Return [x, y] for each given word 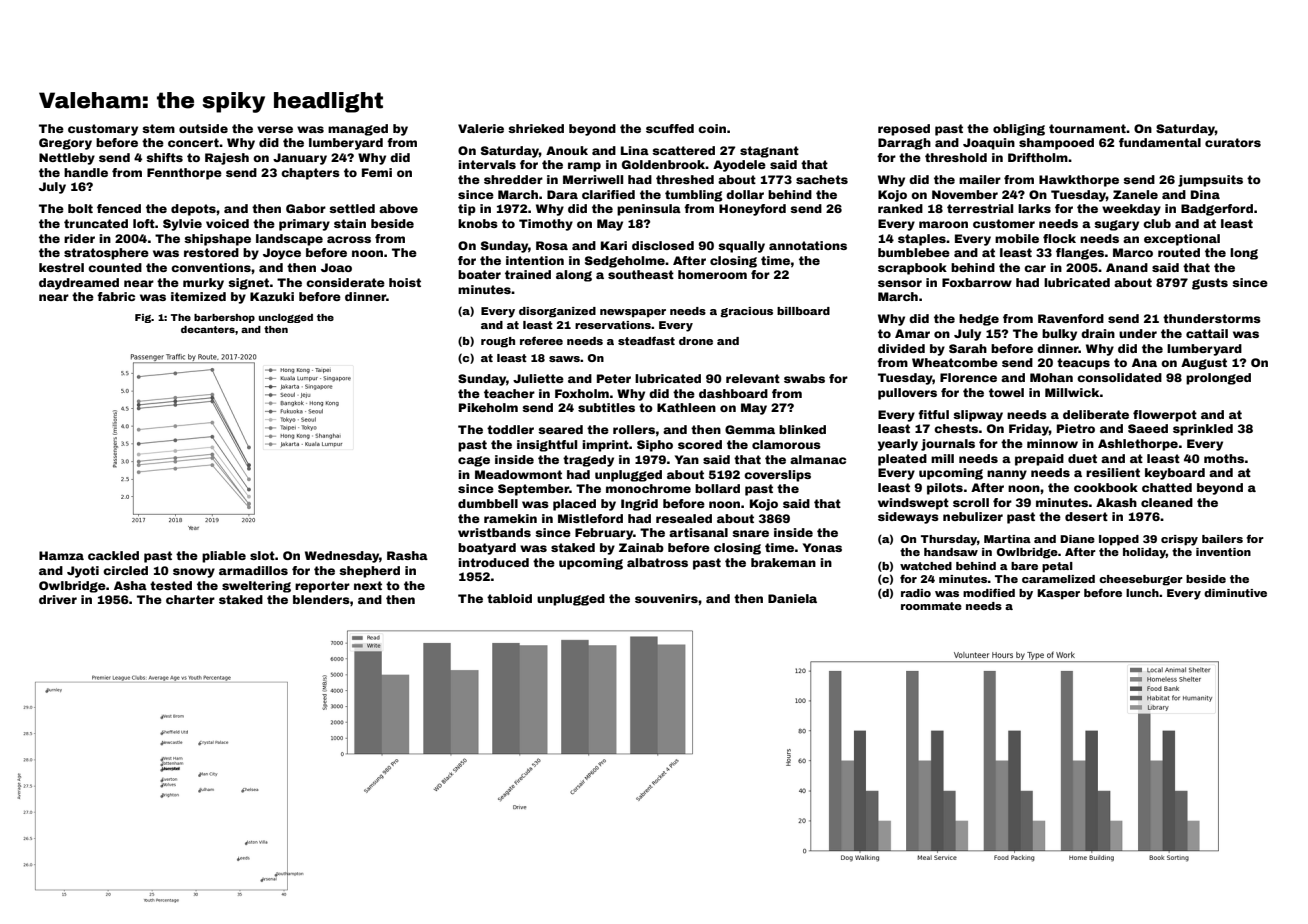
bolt [80, 208]
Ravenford [1071, 318]
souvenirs [666, 598]
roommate [931, 606]
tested [171, 585]
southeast [641, 274]
